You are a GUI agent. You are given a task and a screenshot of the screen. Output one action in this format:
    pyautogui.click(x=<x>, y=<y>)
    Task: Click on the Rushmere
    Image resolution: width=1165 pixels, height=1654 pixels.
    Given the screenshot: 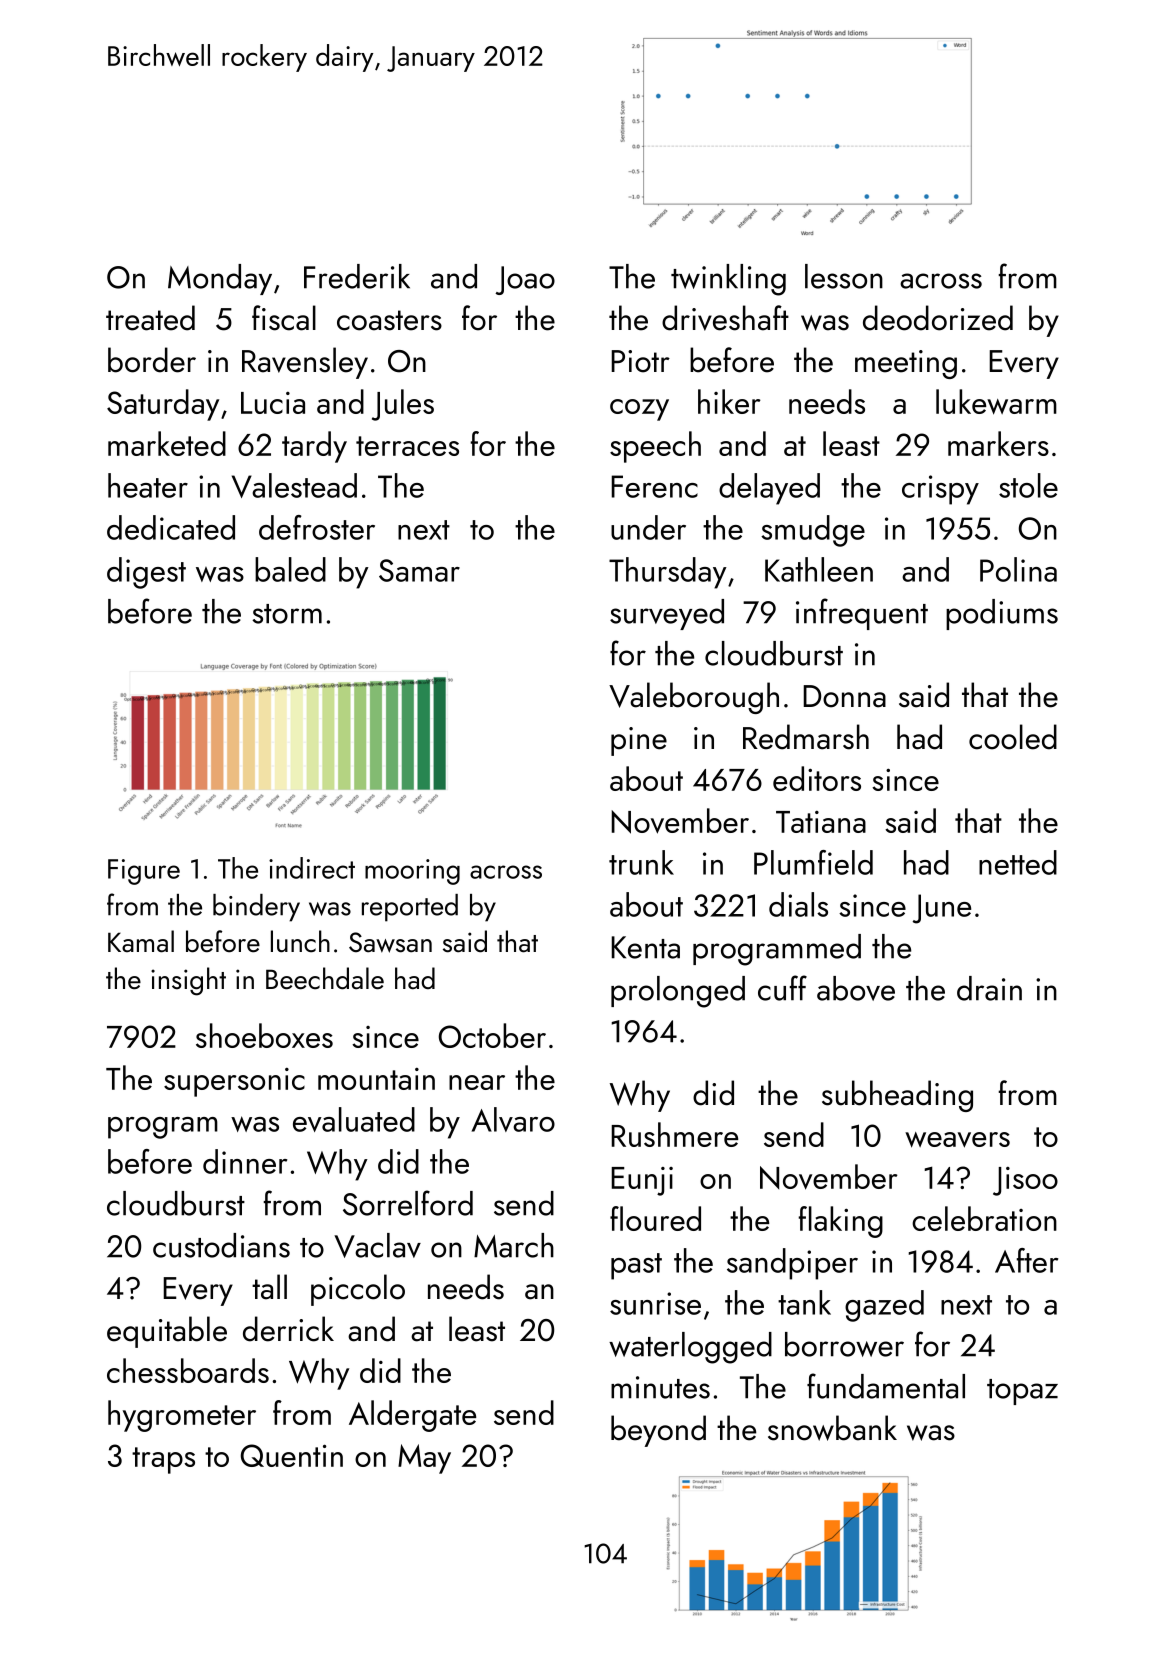 What is the action you would take?
    pyautogui.click(x=674, y=1134)
